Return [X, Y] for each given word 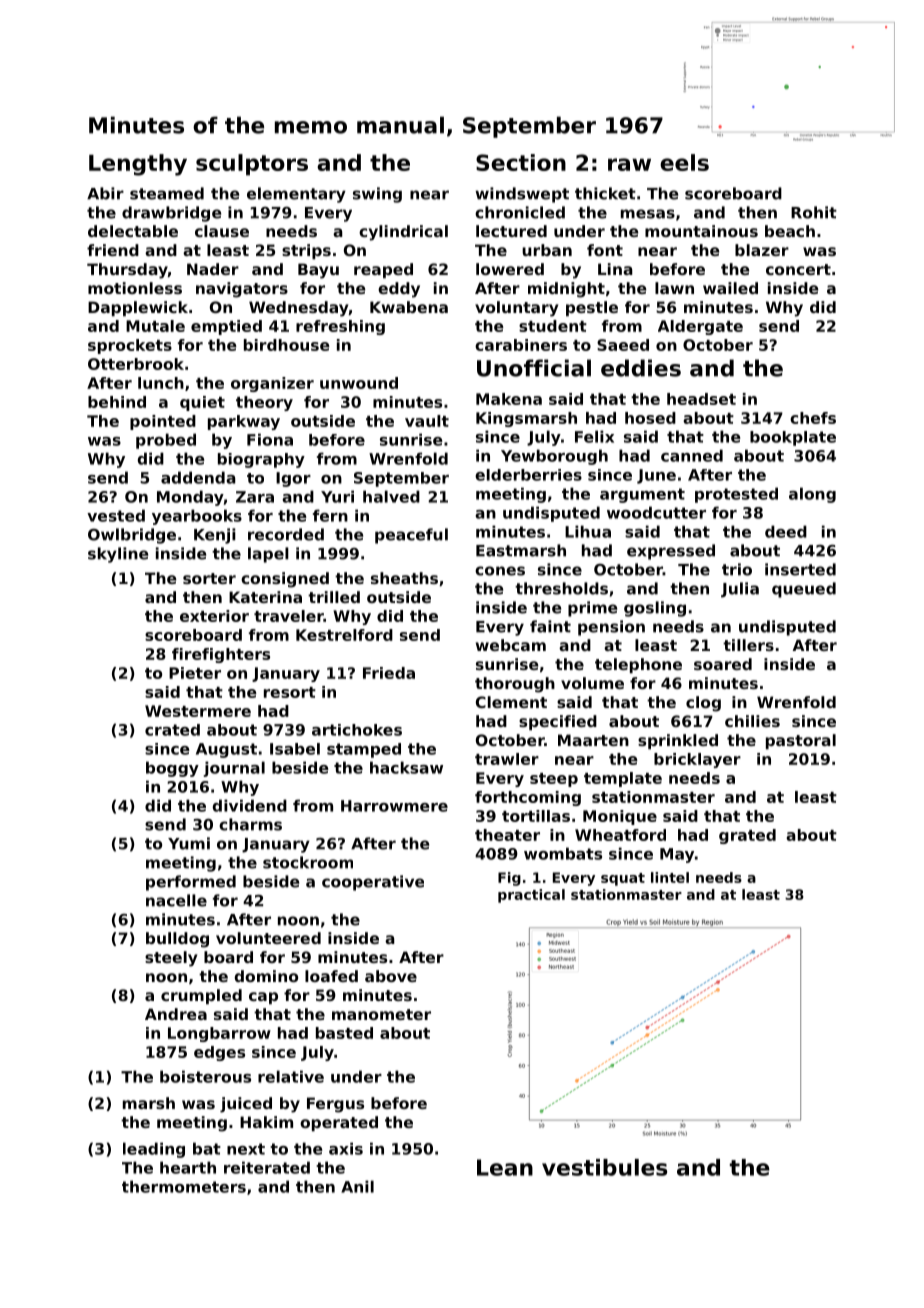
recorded [286, 534]
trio [737, 569]
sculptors [252, 165]
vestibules [604, 1167]
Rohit [814, 212]
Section [521, 162]
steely [171, 959]
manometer [381, 1014]
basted [344, 1033]
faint [550, 626]
